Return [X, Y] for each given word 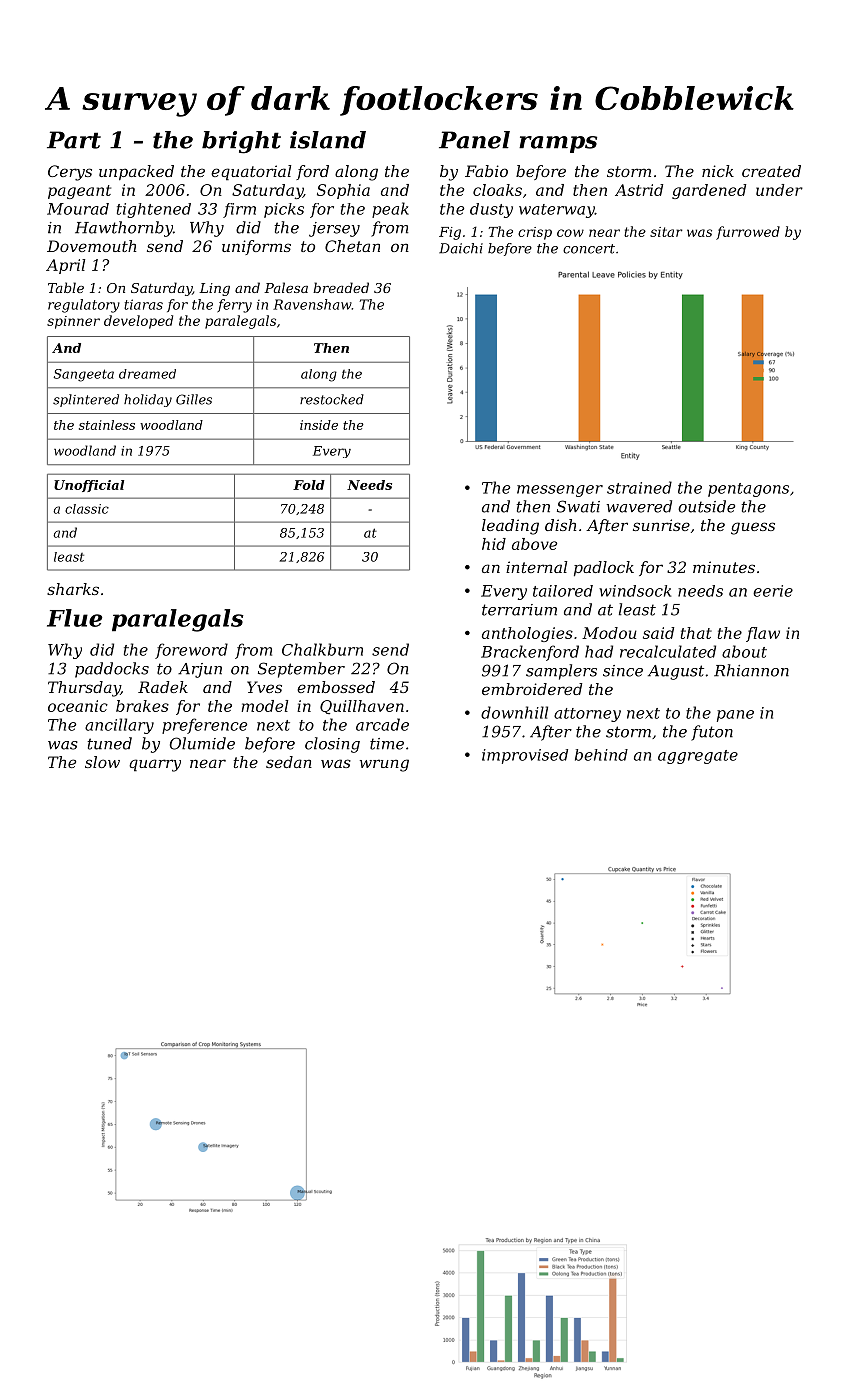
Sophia [343, 191]
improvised [525, 756]
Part [74, 140]
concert [589, 249]
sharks [73, 589]
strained [639, 487]
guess [753, 528]
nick [718, 171]
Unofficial [89, 486]
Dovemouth [91, 246]
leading [510, 527]
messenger [560, 491]
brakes [142, 706]
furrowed [748, 233]
